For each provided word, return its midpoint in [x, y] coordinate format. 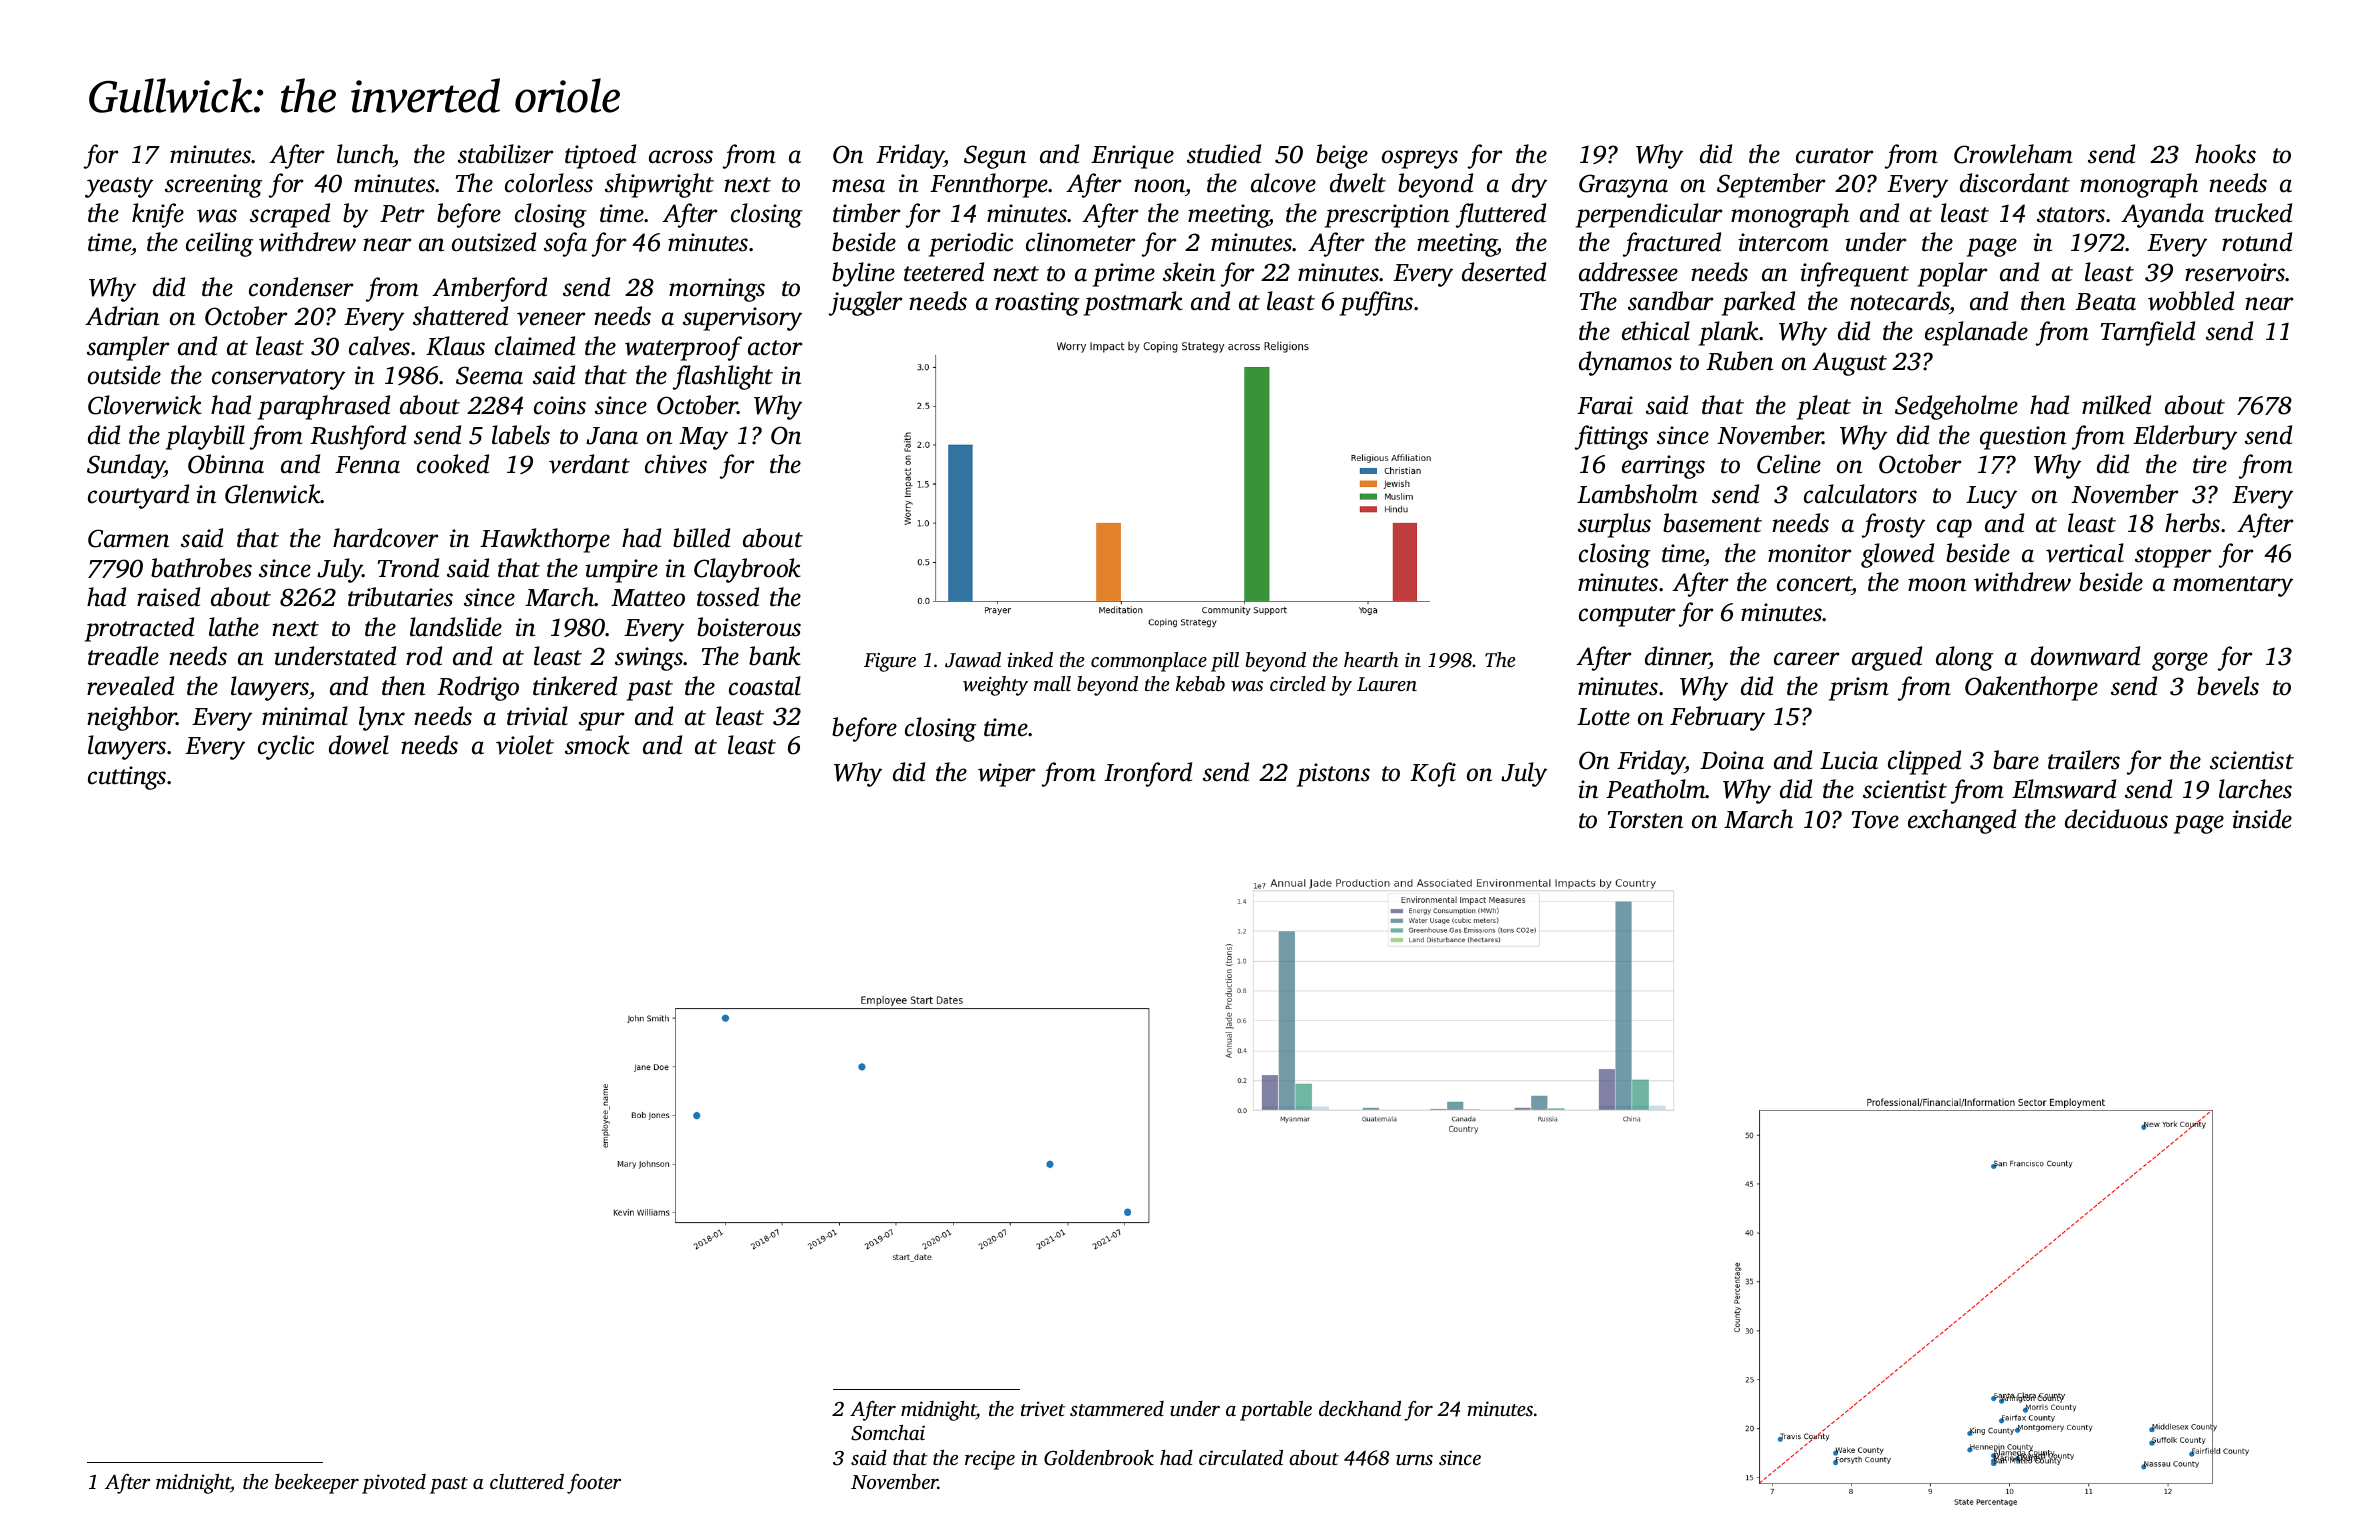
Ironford [1148, 774]
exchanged [1962, 821]
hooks [2225, 154]
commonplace [1149, 662]
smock [597, 745]
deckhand [1360, 1408]
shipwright [659, 185]
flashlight [723, 377]
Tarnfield [2148, 333]
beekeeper [317, 1483]
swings [649, 659]
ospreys [1420, 159]
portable [1276, 1410]
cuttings [127, 778]
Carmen [128, 538]
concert [1814, 585]
